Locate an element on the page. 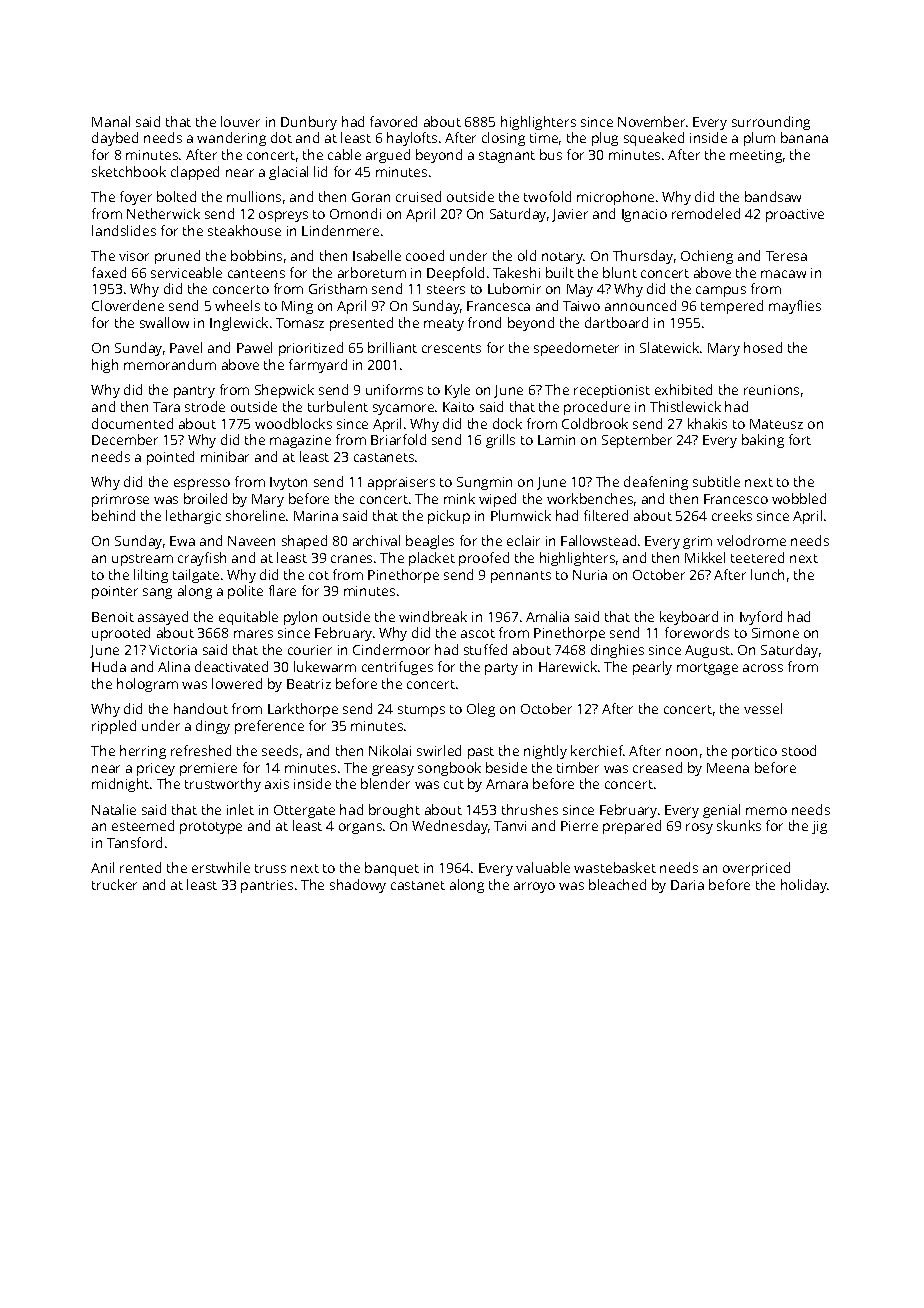 Image resolution: width=924 pixels, height=1308 pixels. Coldbrook is located at coordinates (595, 423).
